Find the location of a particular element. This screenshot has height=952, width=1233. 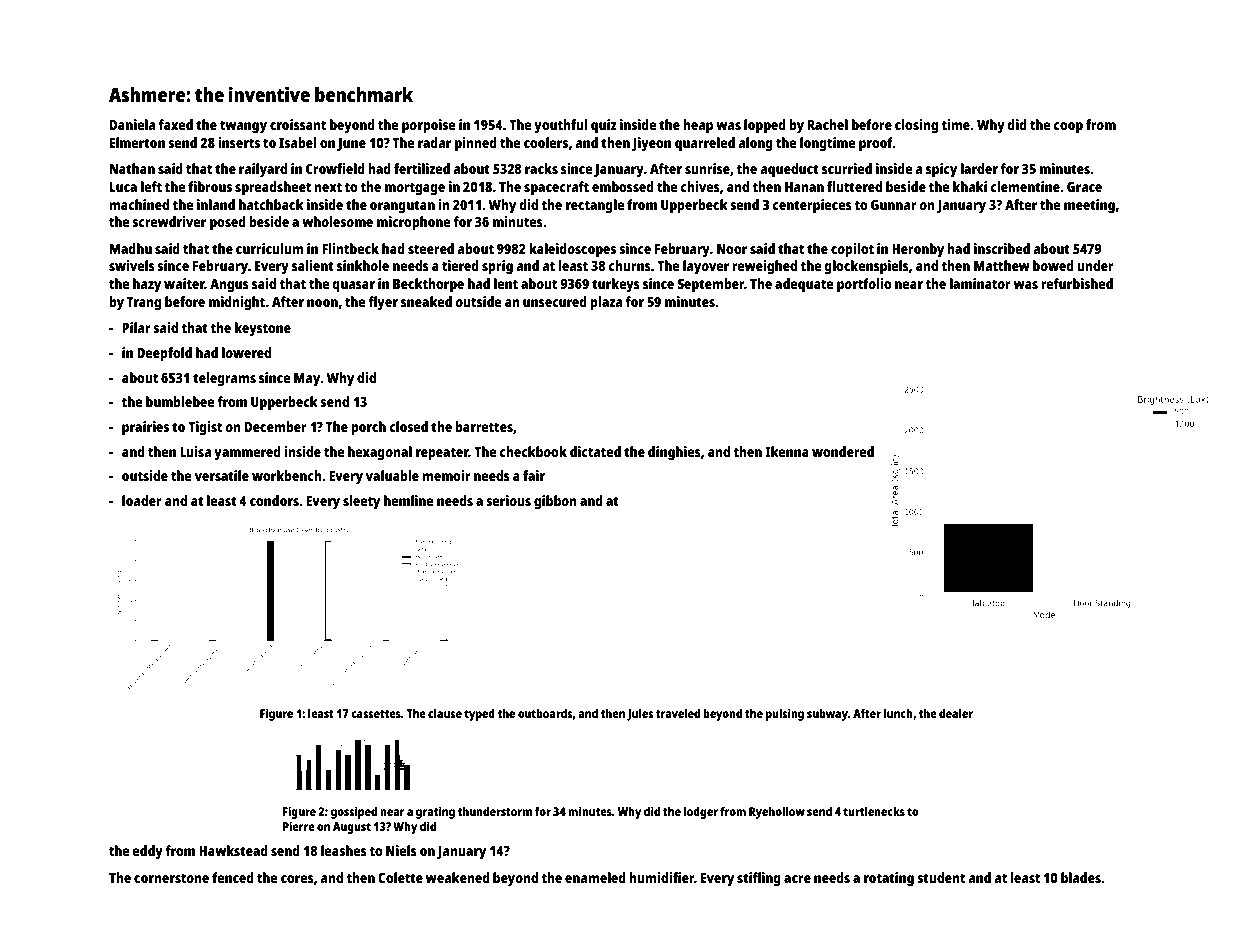

wondered is located at coordinates (843, 451).
